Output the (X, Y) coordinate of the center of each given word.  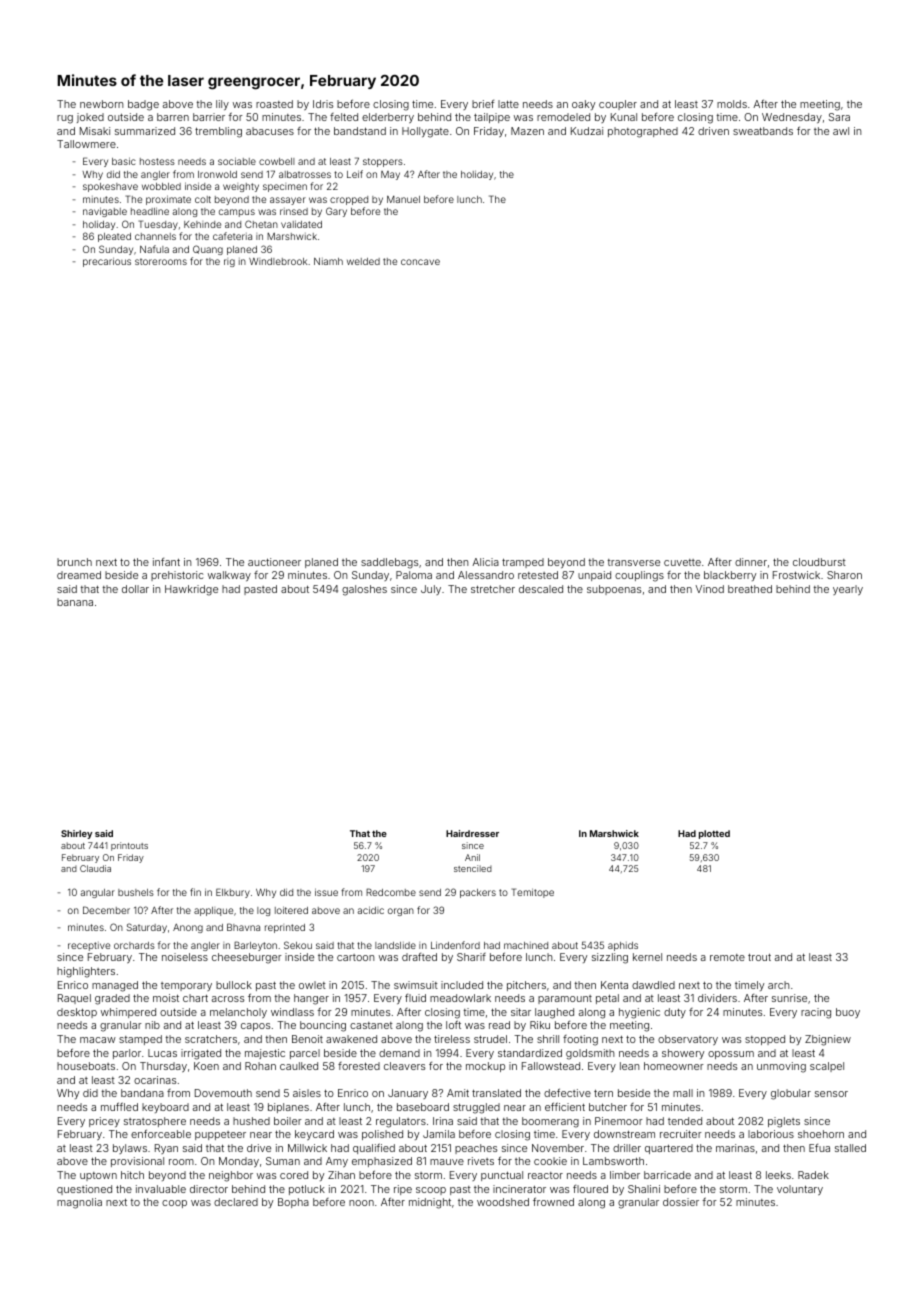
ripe (403, 1190)
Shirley (76, 834)
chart (195, 998)
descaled (541, 589)
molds (732, 104)
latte (508, 104)
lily (222, 105)
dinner (751, 562)
